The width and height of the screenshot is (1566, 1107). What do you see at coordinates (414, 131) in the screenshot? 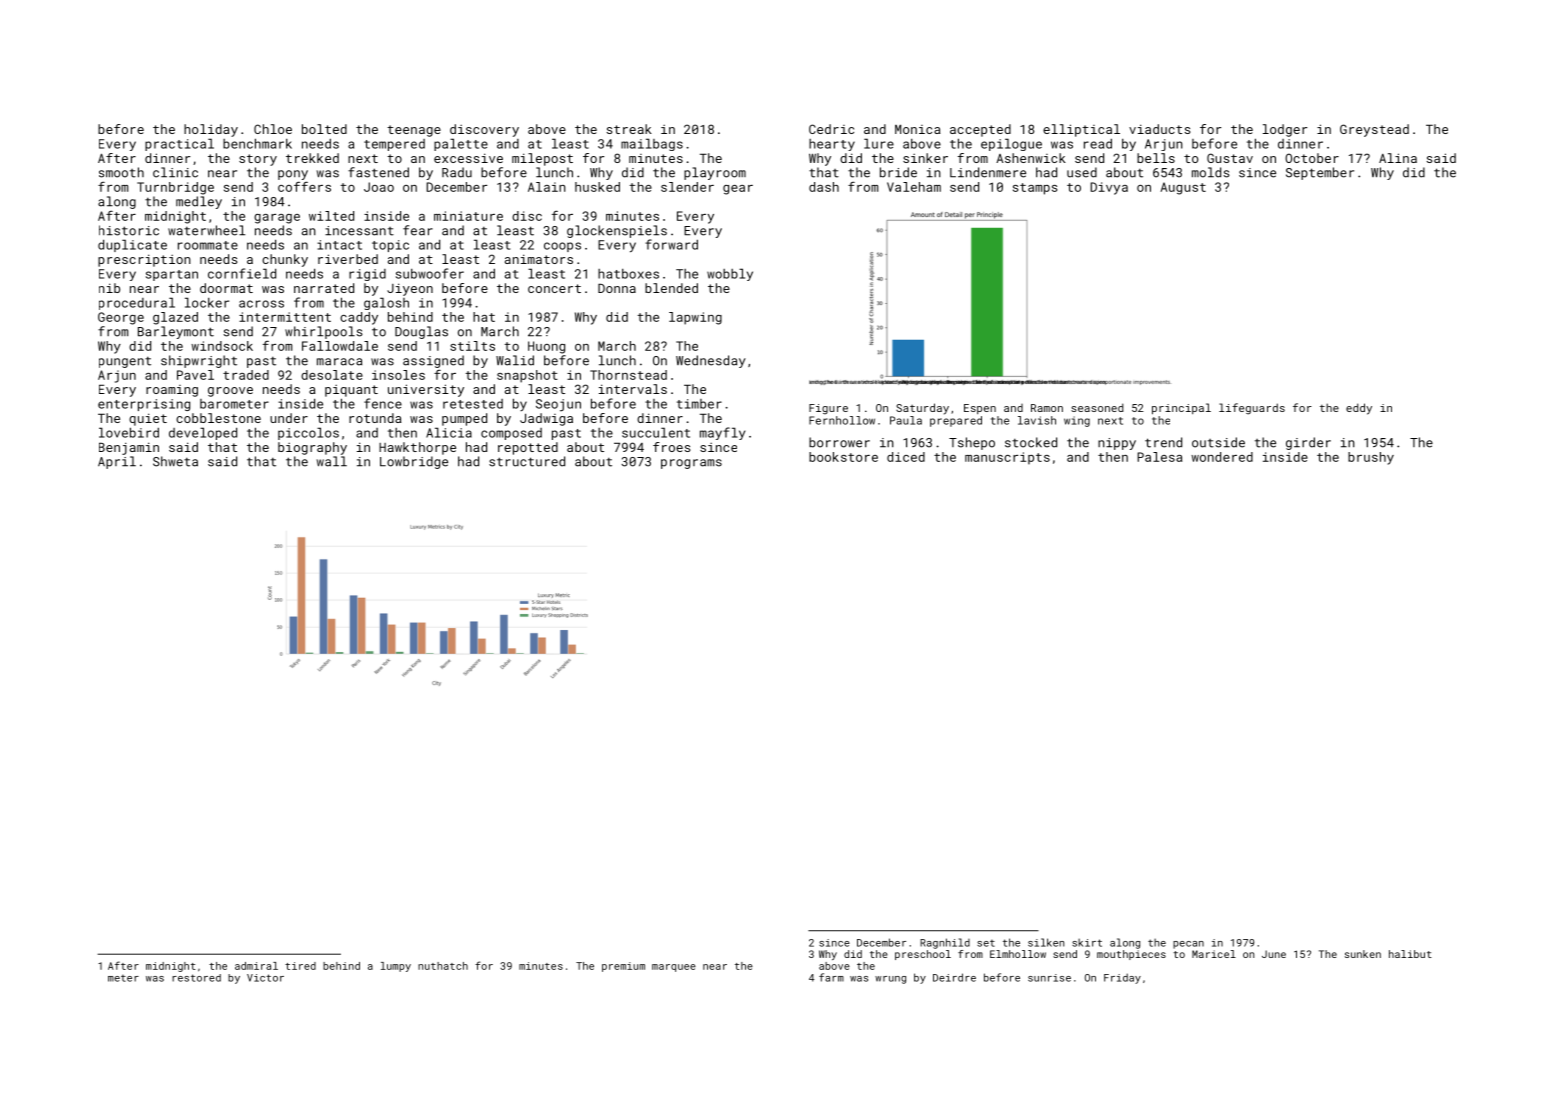
I see `teenage` at bounding box center [414, 131].
